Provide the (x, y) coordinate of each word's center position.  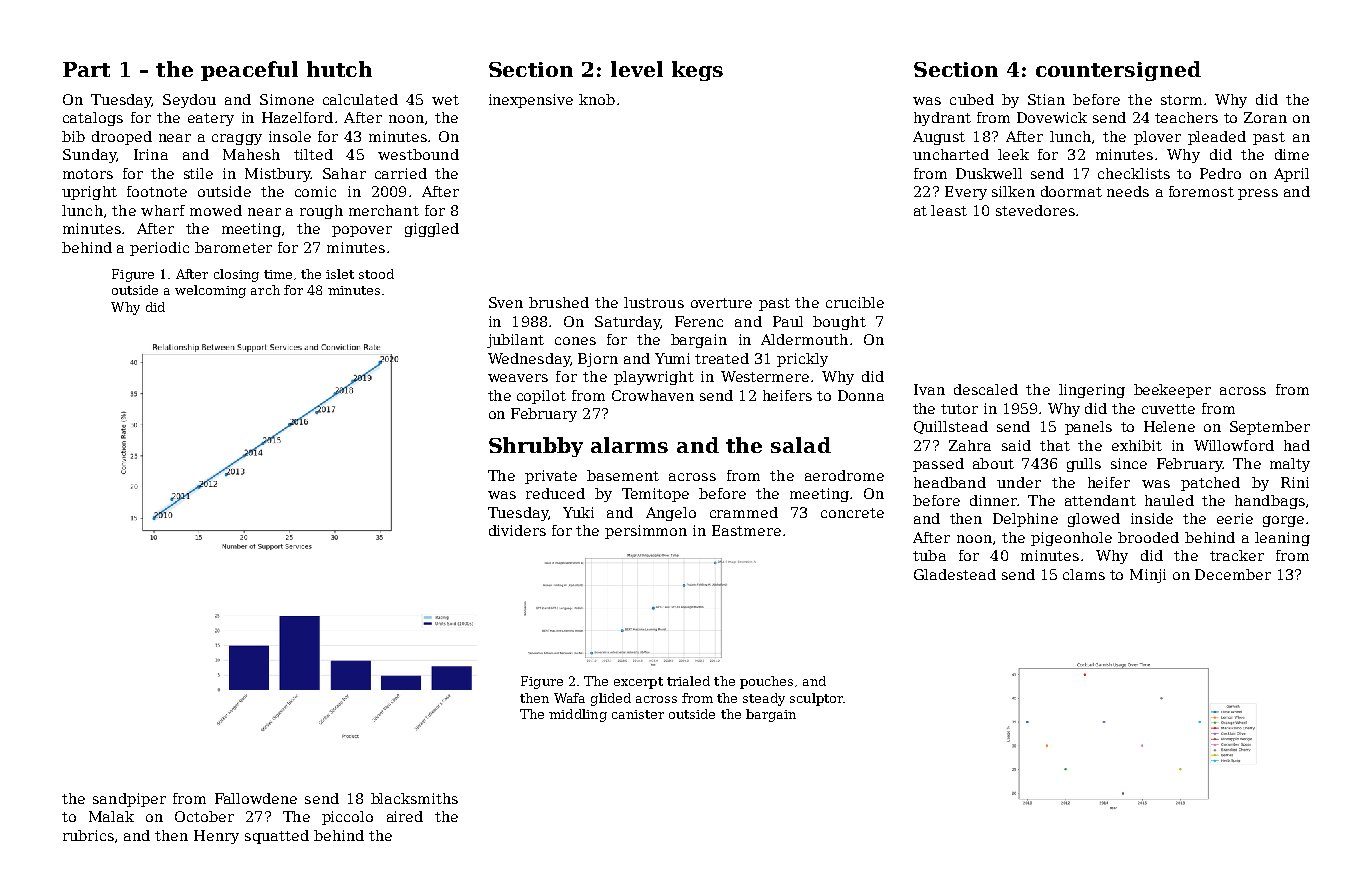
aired (405, 816)
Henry (216, 837)
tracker (1237, 555)
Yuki (578, 512)
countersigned (1118, 71)
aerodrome (844, 475)
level (637, 69)
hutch (339, 69)
